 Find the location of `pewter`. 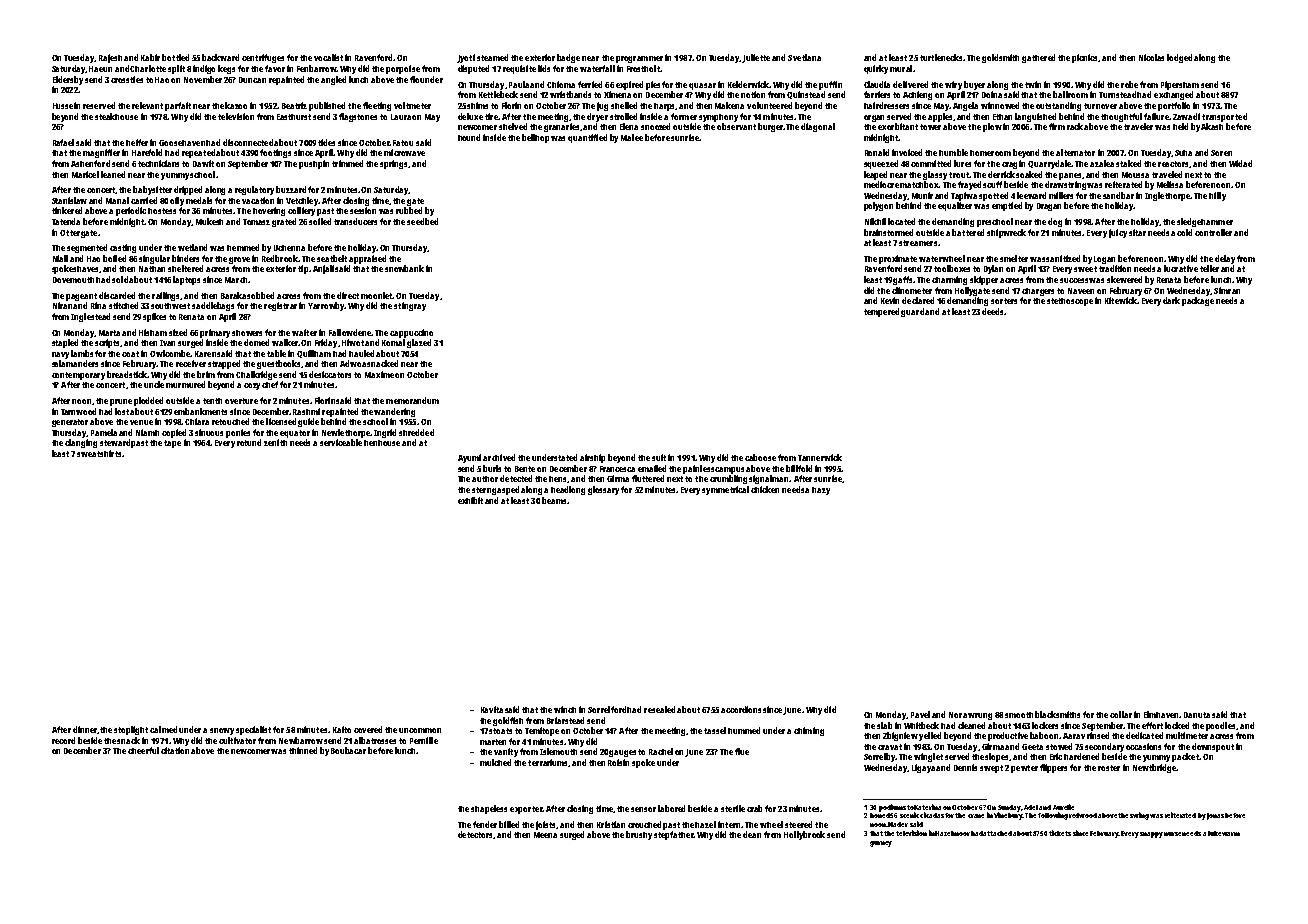

pewter is located at coordinates (1024, 769).
